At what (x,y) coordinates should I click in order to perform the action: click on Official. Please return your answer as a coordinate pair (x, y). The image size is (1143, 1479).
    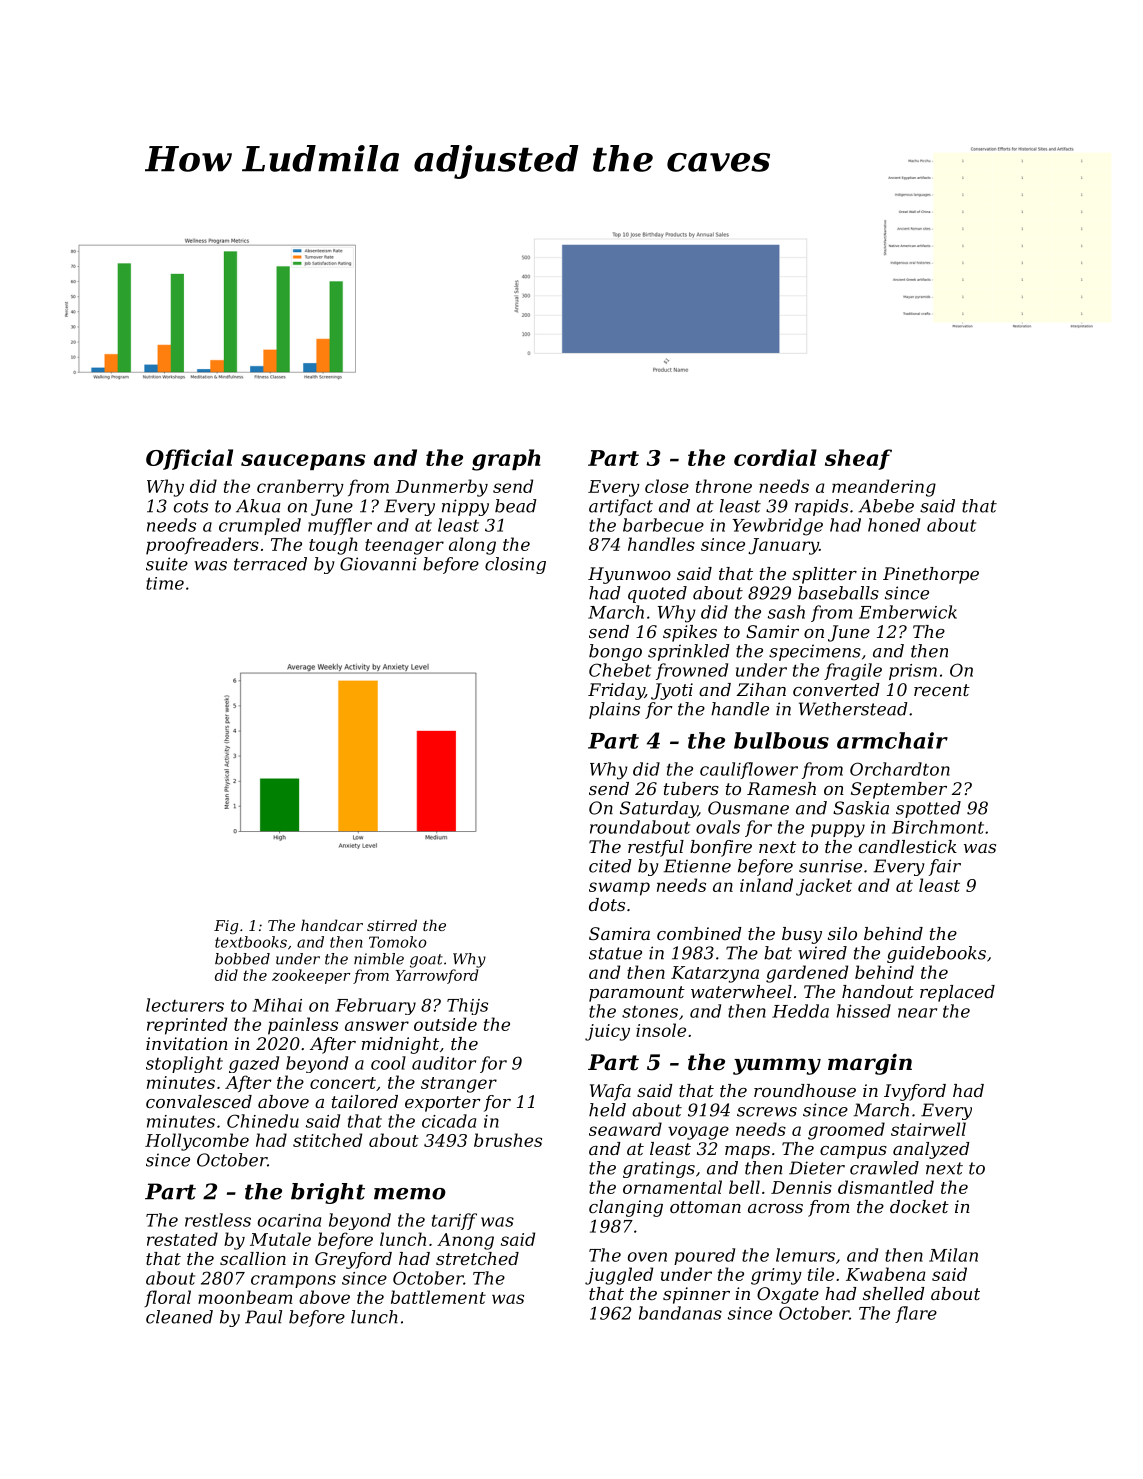
    Looking at the image, I should click on (189, 459).
